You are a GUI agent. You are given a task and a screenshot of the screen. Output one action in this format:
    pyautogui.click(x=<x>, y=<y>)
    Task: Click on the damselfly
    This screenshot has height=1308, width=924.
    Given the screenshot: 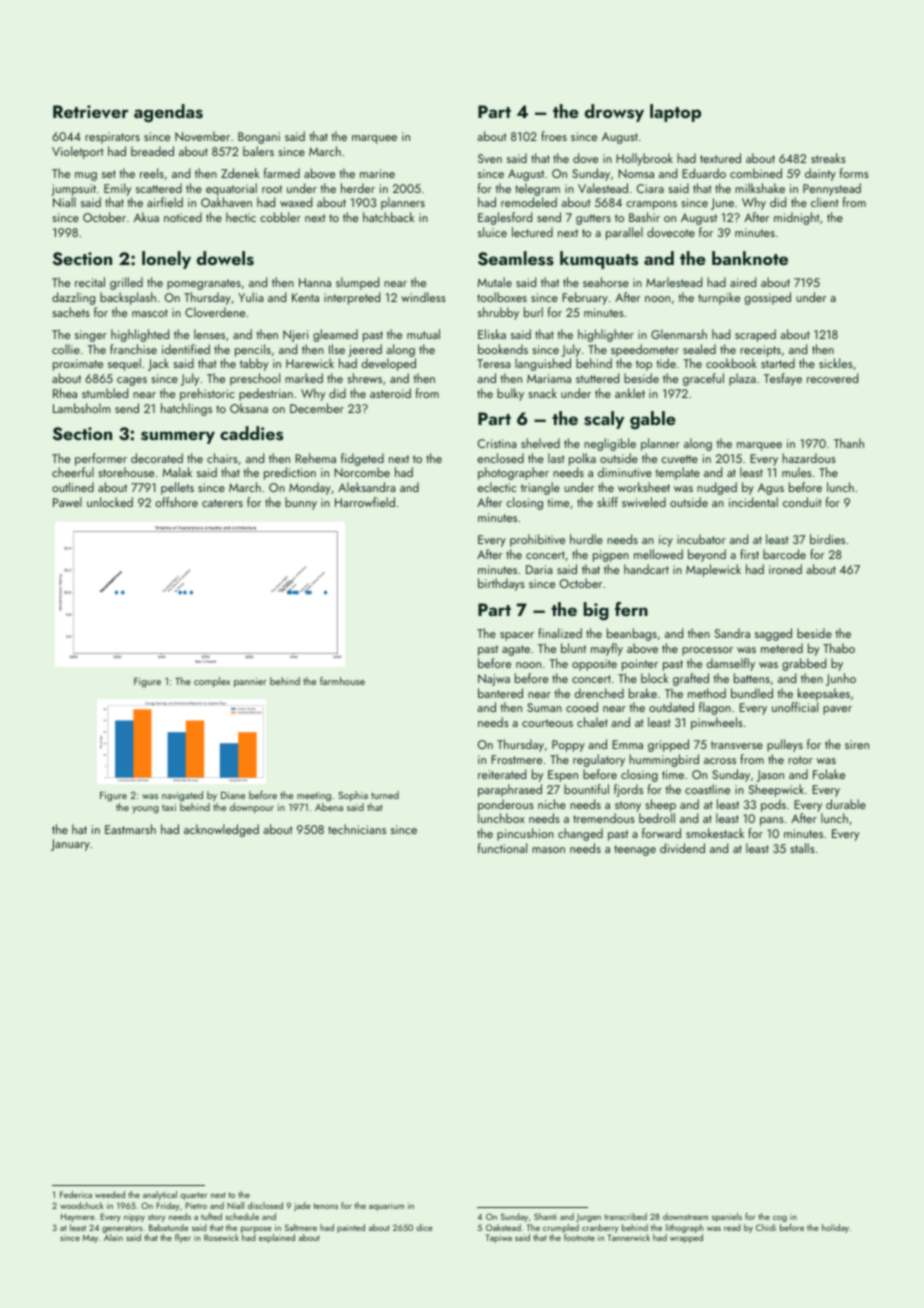 What is the action you would take?
    pyautogui.click(x=730, y=664)
